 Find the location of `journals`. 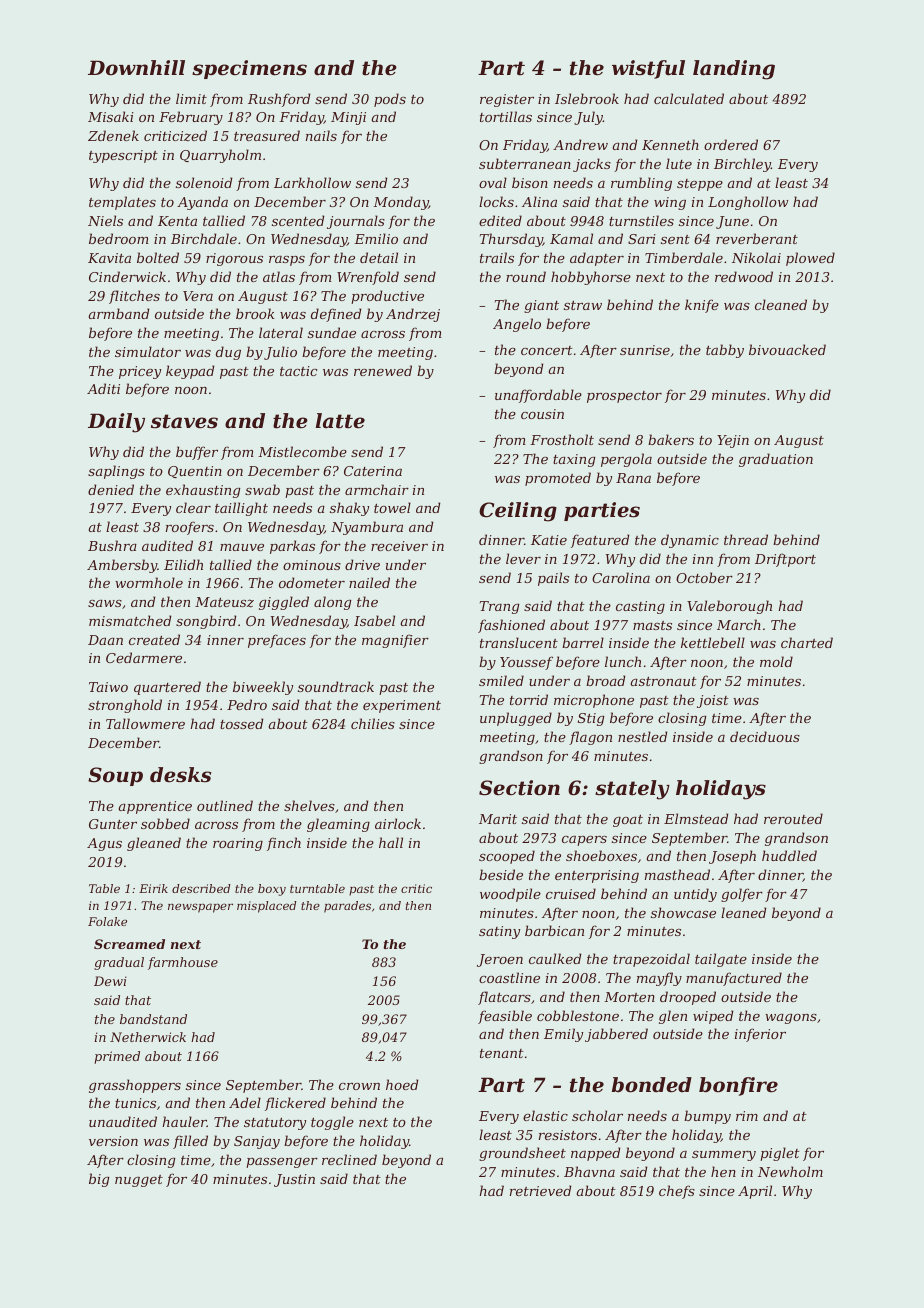

journals is located at coordinates (356, 222).
